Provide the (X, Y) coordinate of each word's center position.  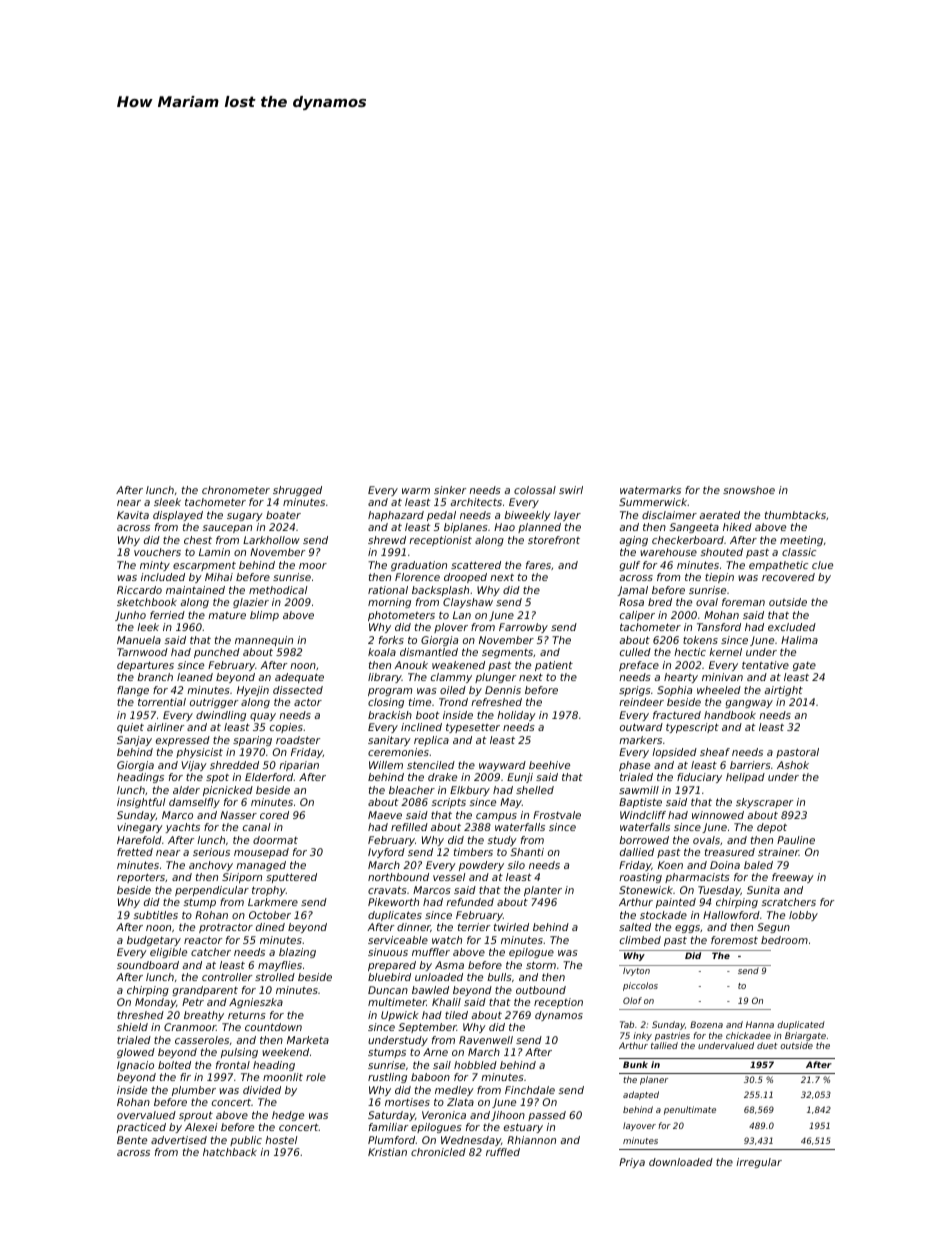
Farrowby (523, 628)
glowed (136, 1053)
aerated (719, 515)
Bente (132, 1140)
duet (767, 1045)
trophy (269, 891)
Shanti (527, 852)
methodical (278, 590)
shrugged (297, 491)
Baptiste (640, 803)
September (427, 1028)
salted (635, 927)
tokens (700, 640)
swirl (571, 490)
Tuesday (719, 891)
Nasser (238, 815)
